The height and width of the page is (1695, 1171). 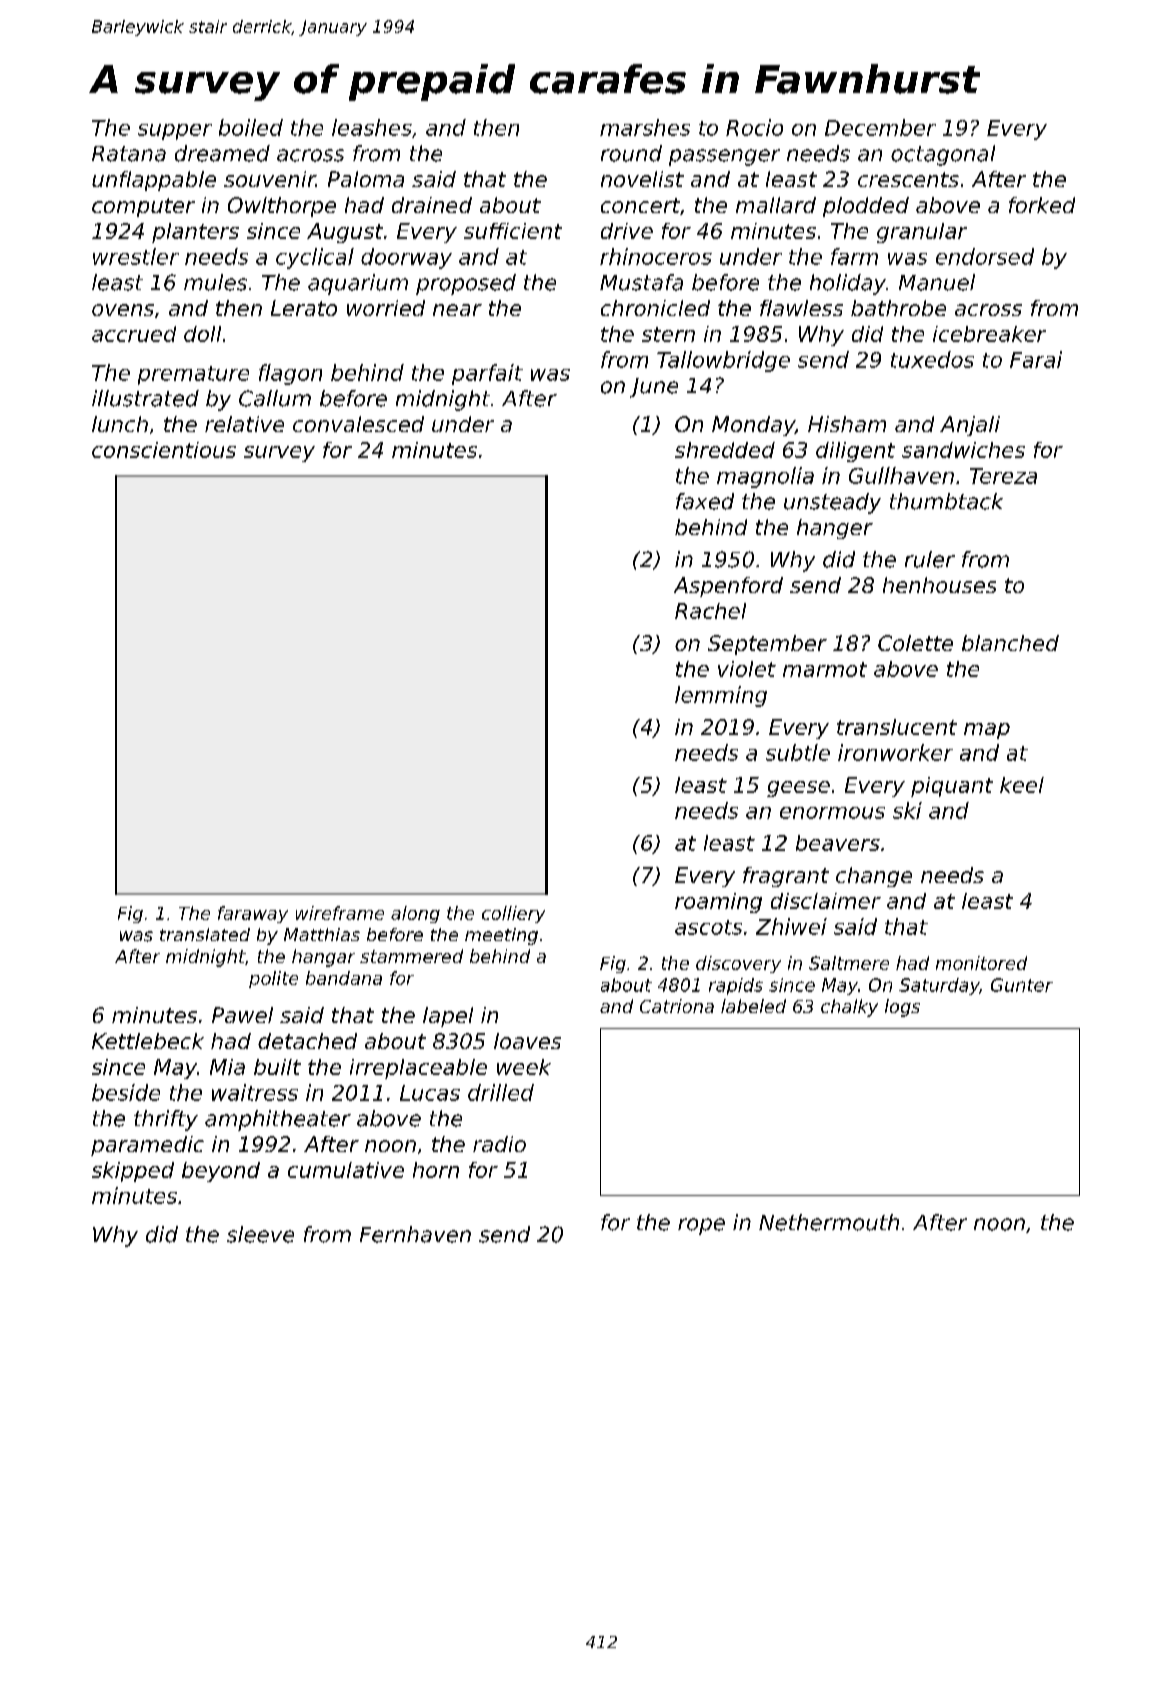 I want to click on Kettlebeck, so click(x=148, y=1041).
